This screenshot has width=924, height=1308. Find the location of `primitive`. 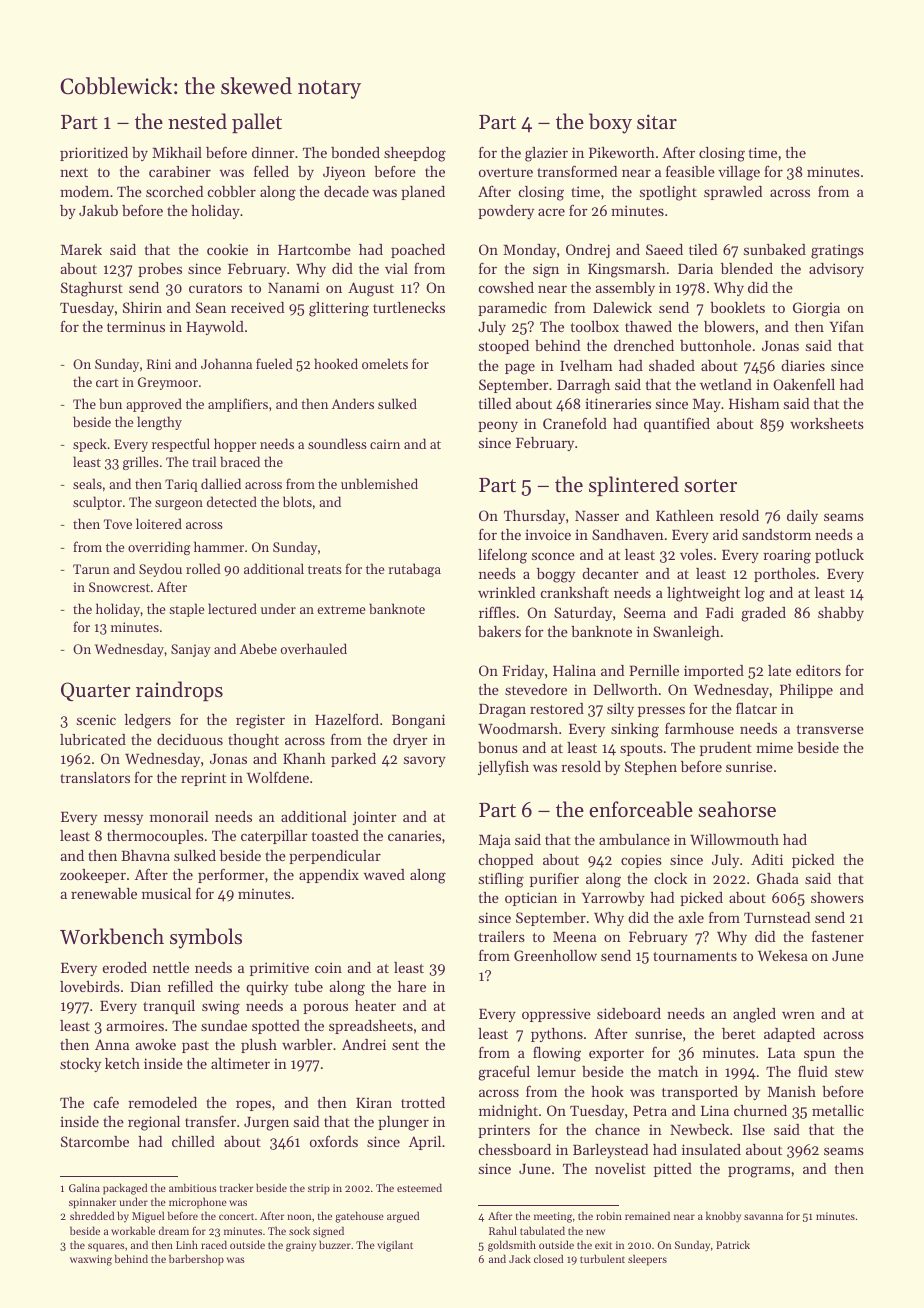

primitive is located at coordinates (279, 969).
